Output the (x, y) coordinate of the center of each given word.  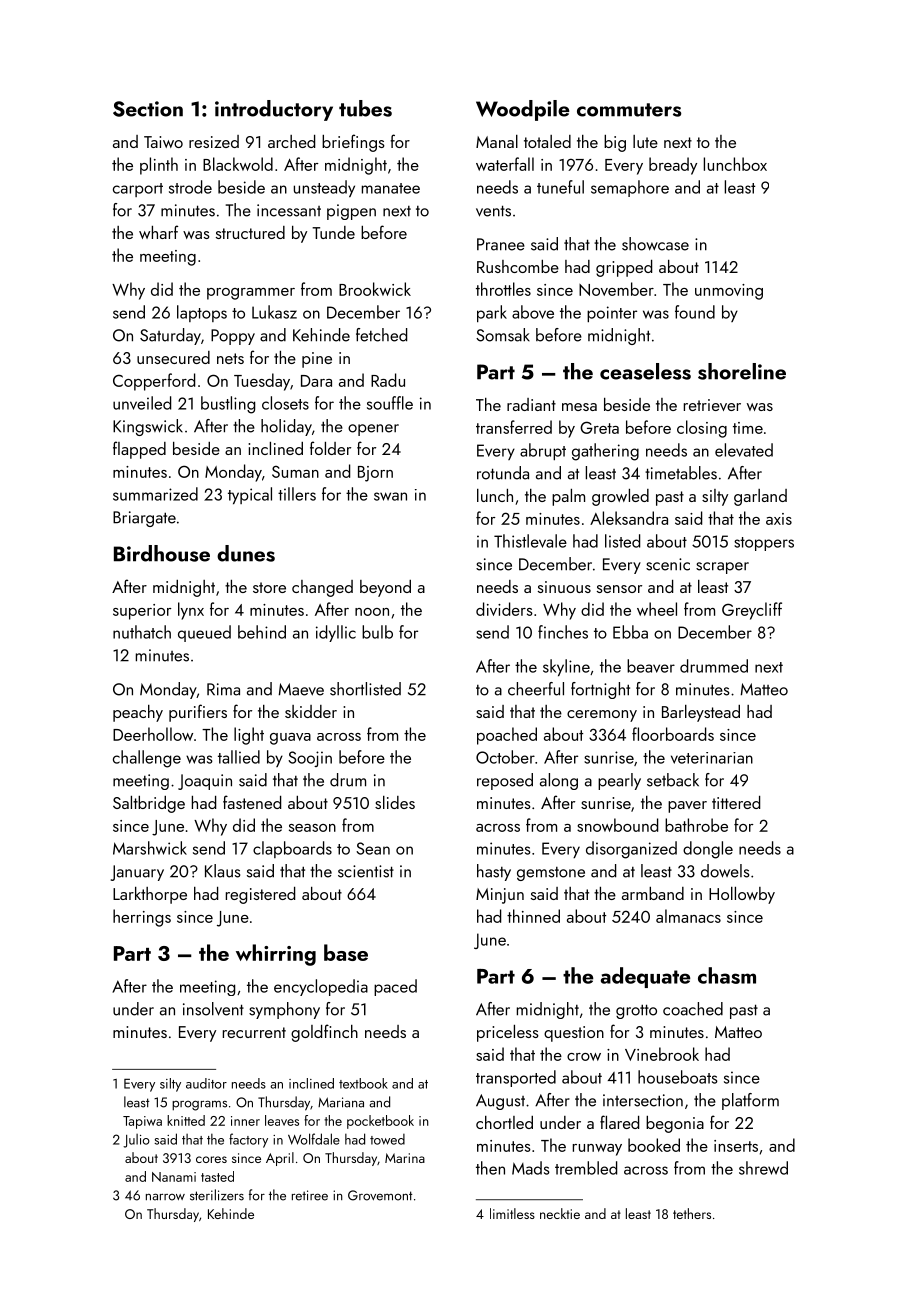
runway (597, 1150)
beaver (651, 666)
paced (395, 987)
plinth (159, 166)
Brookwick (375, 289)
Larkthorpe (150, 895)
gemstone (551, 874)
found (695, 312)
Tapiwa (142, 1122)
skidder (311, 711)
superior (142, 612)
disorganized (631, 850)
